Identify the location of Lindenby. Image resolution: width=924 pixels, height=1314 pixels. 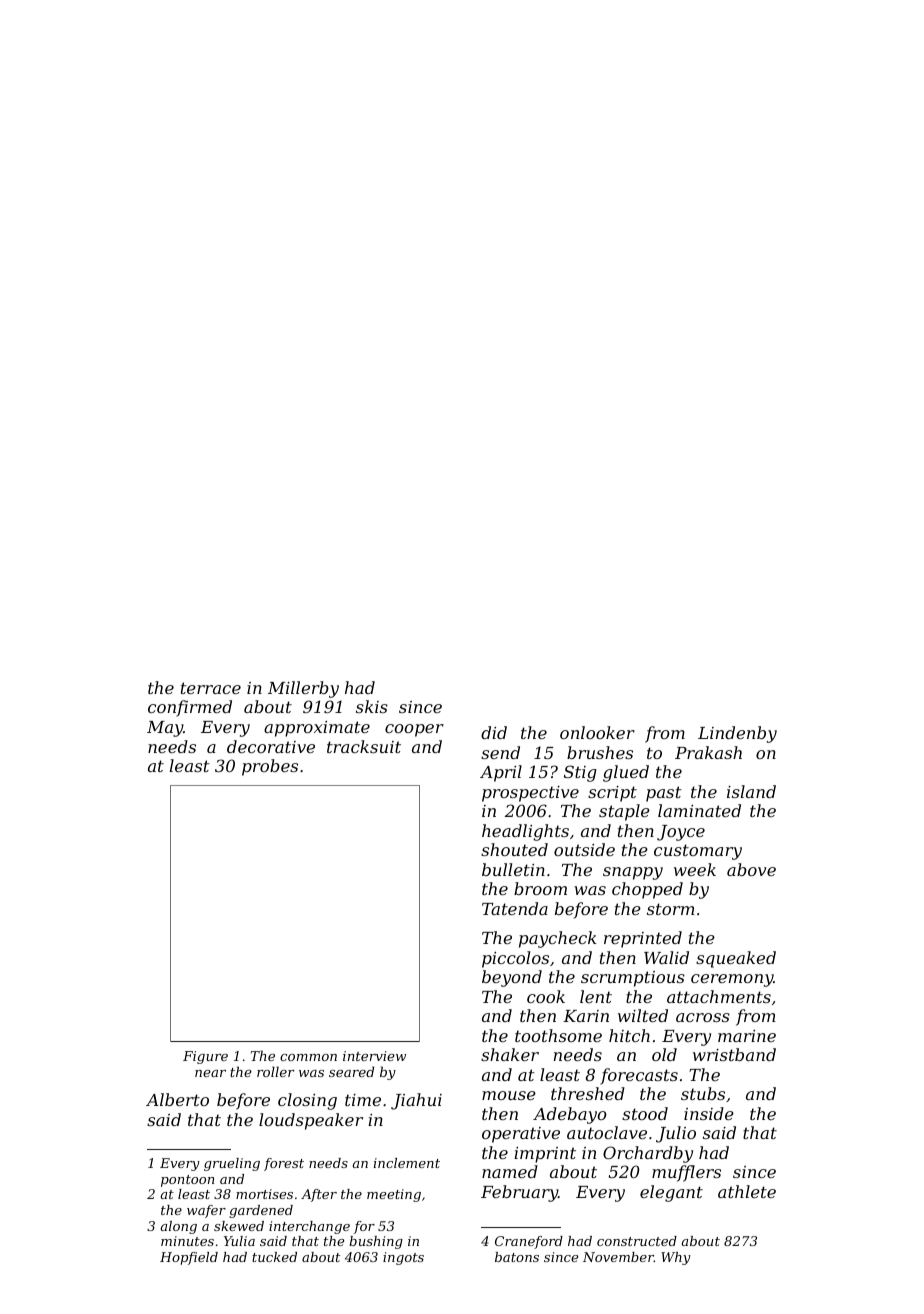
(737, 734).
